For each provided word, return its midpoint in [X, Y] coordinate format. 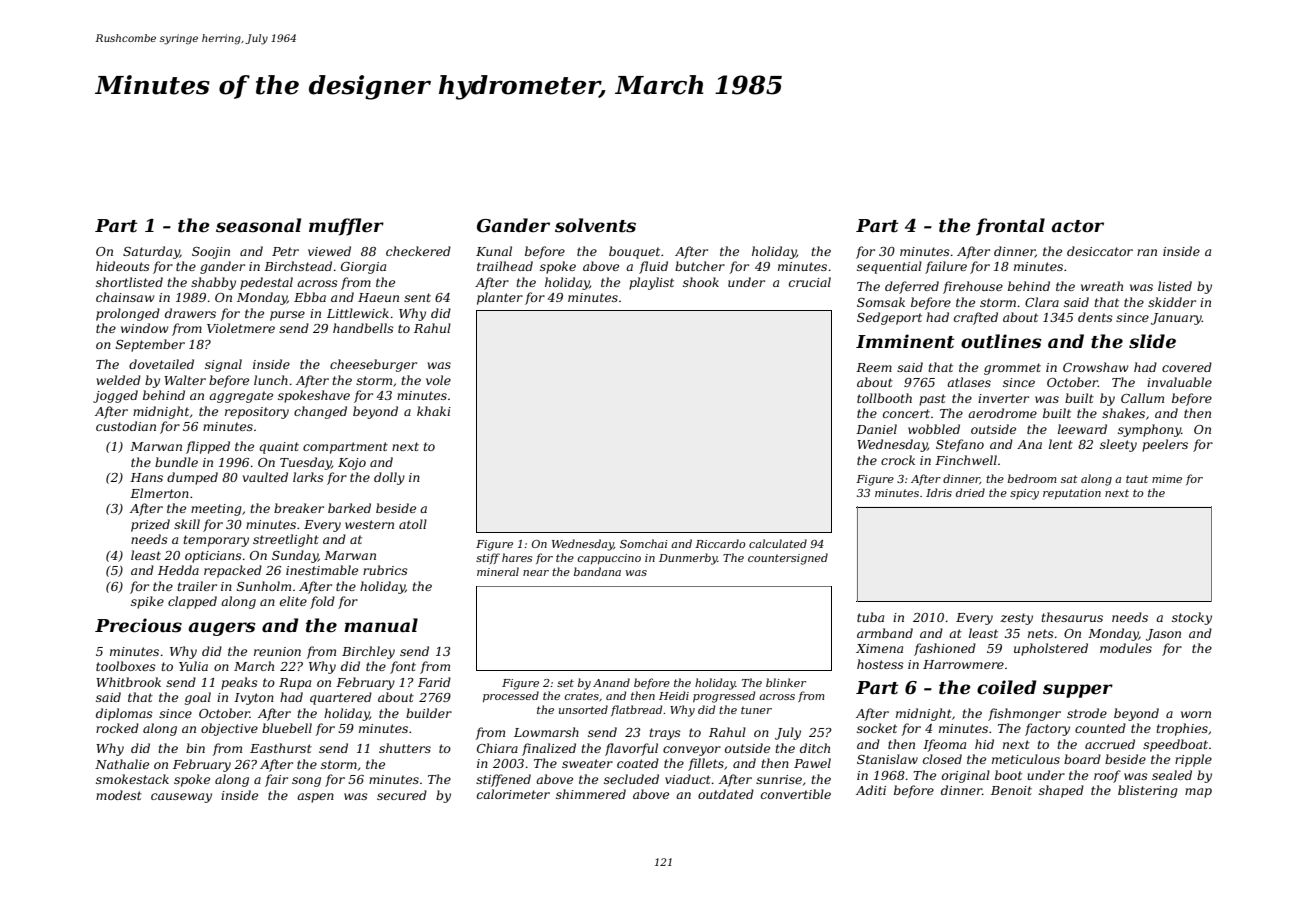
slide [1152, 341]
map [1198, 793]
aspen [315, 798]
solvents [595, 225]
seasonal [258, 225]
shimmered [591, 794]
